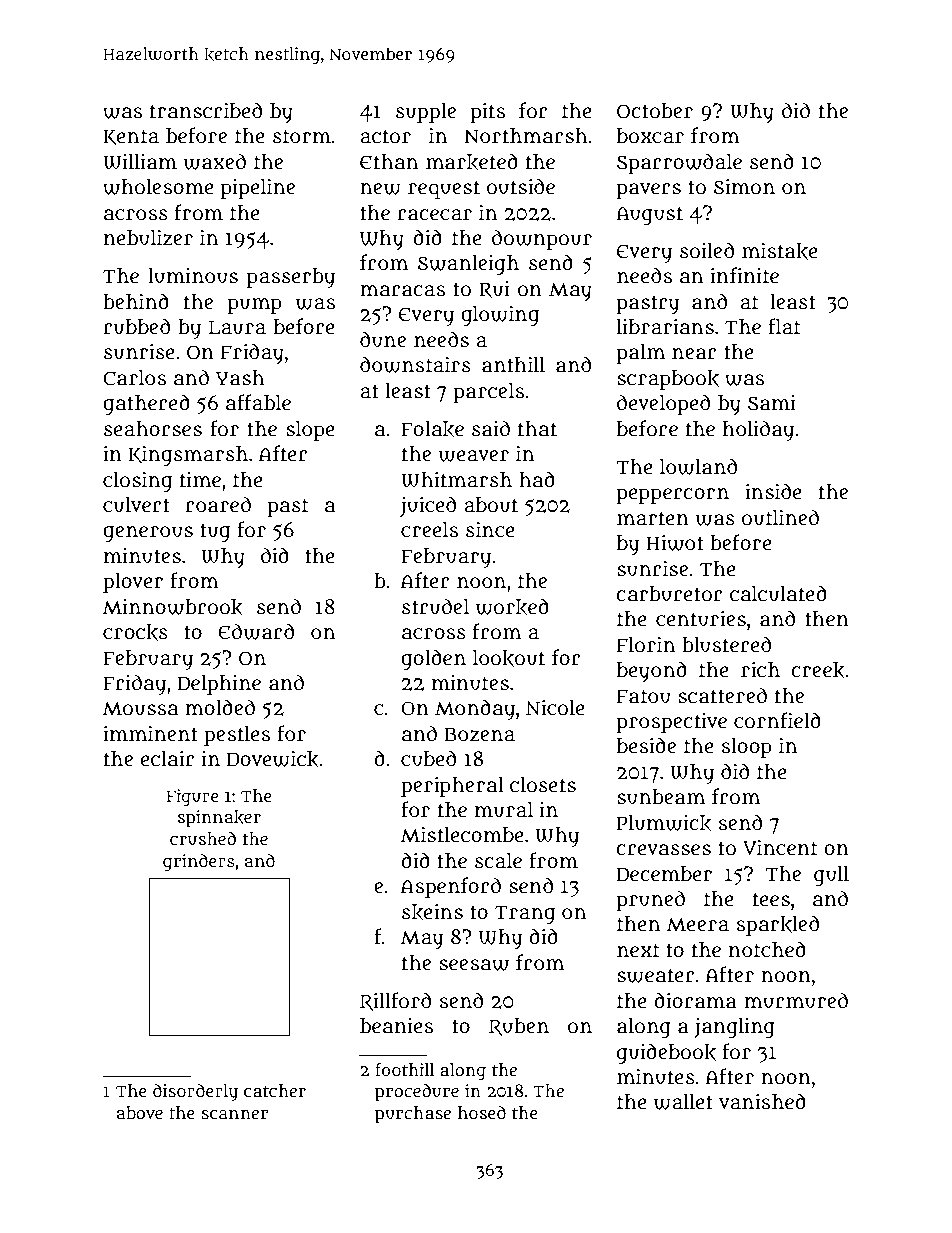  Describe the element at coordinates (784, 326) in the page. I see `flat` at that location.
